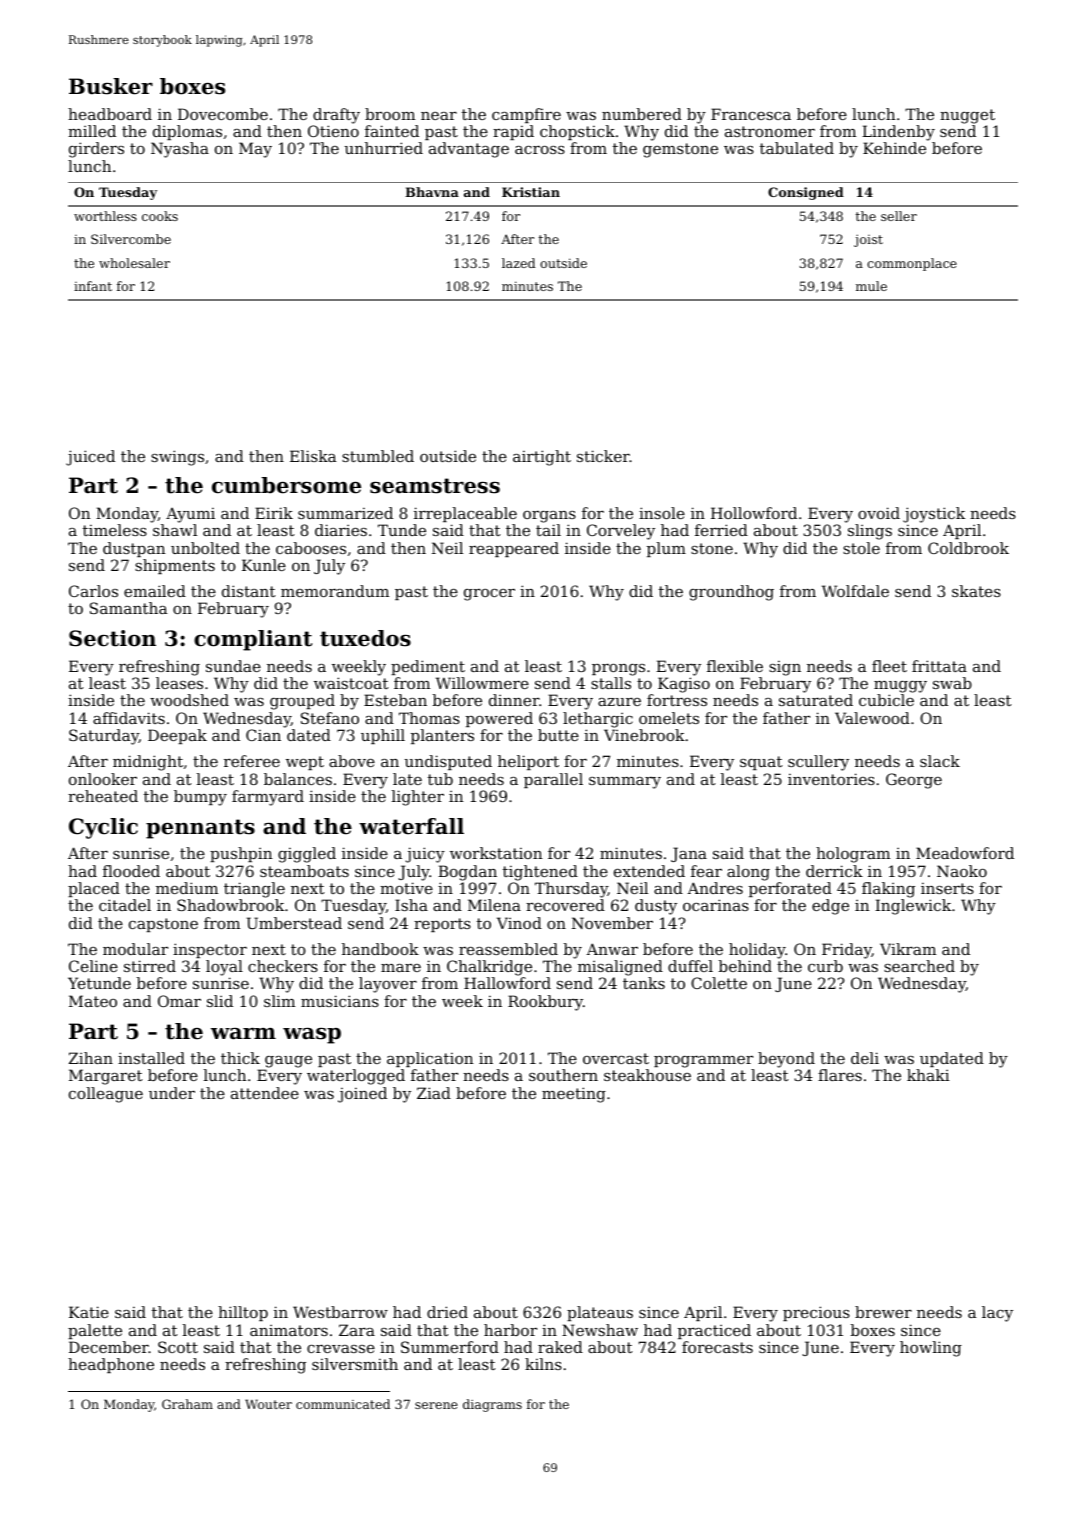 The width and height of the screenshot is (1086, 1536). I want to click on Meadowford, so click(965, 853).
